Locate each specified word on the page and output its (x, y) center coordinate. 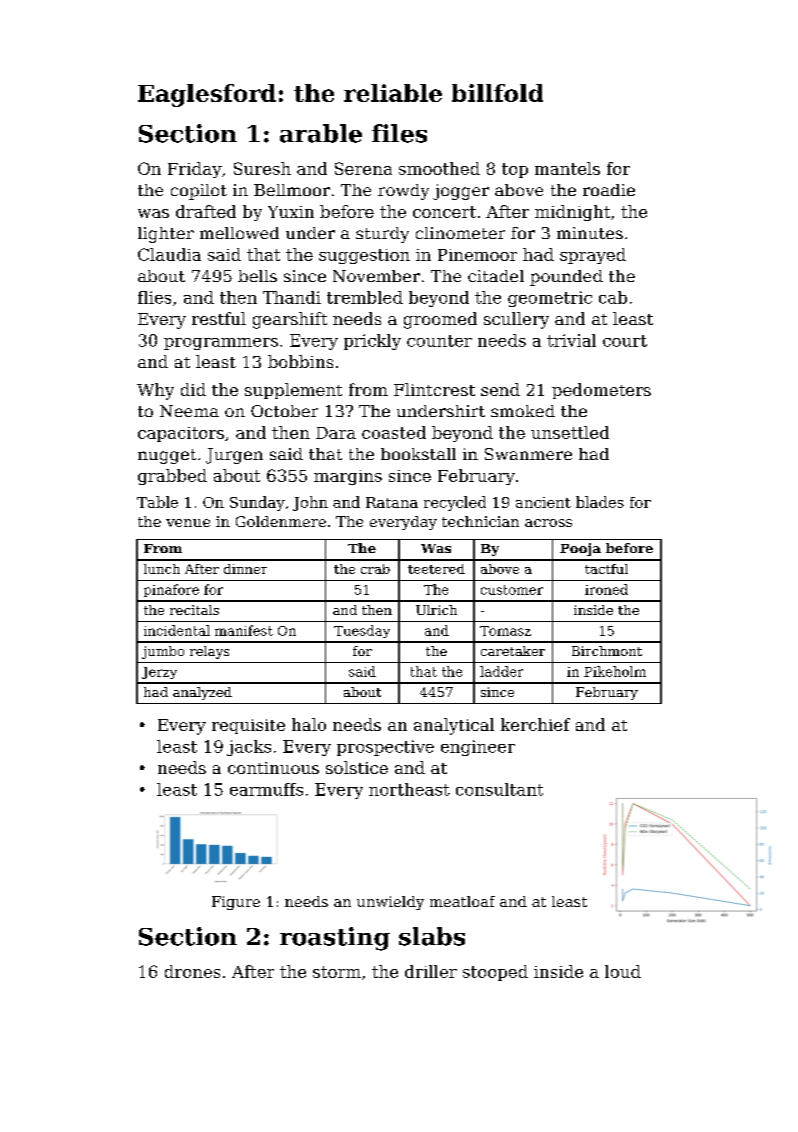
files (399, 133)
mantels (567, 168)
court (625, 341)
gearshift (290, 320)
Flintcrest (434, 389)
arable (321, 133)
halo (309, 724)
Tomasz (505, 631)
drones (192, 971)
